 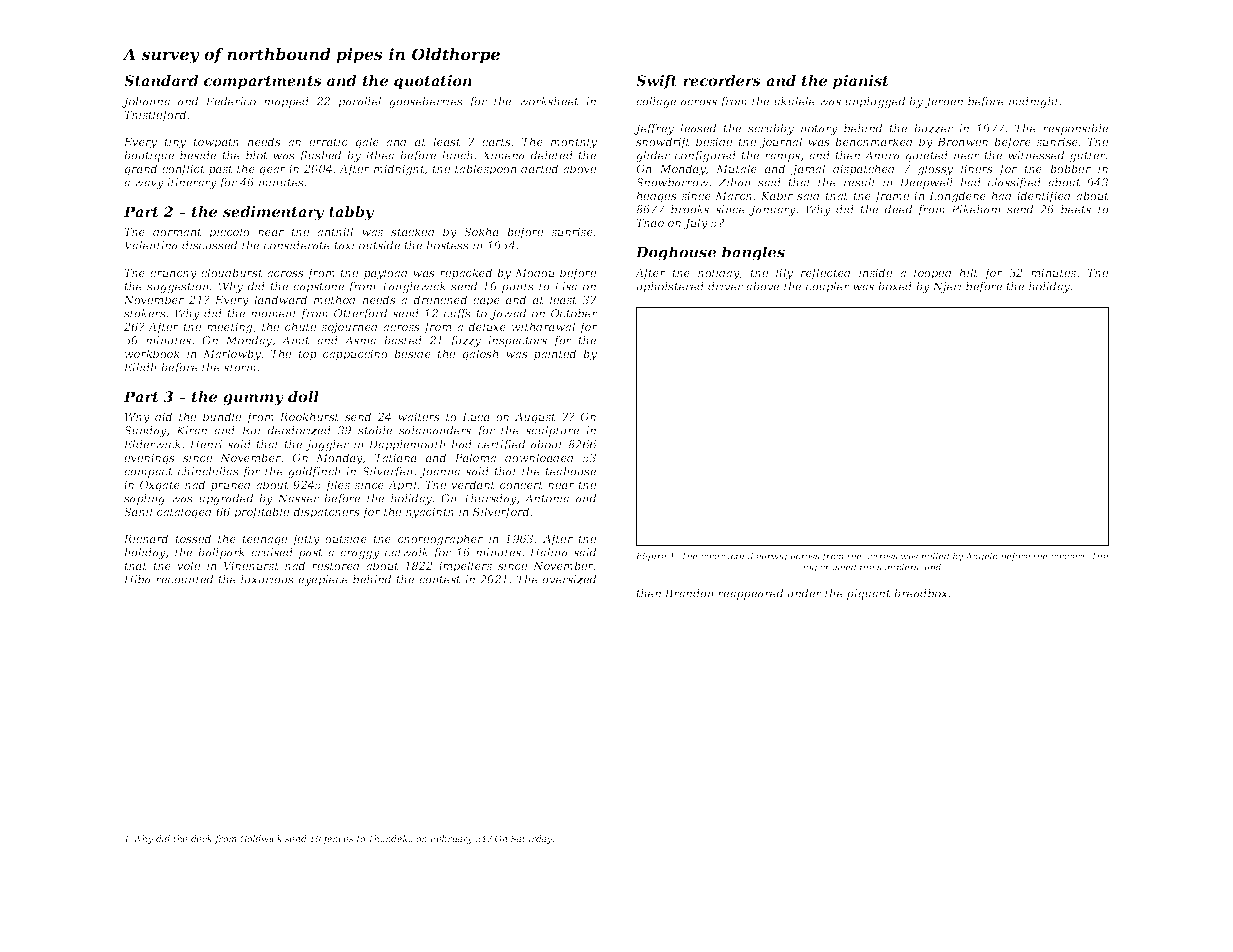 I want to click on Saturday, so click(x=532, y=839).
